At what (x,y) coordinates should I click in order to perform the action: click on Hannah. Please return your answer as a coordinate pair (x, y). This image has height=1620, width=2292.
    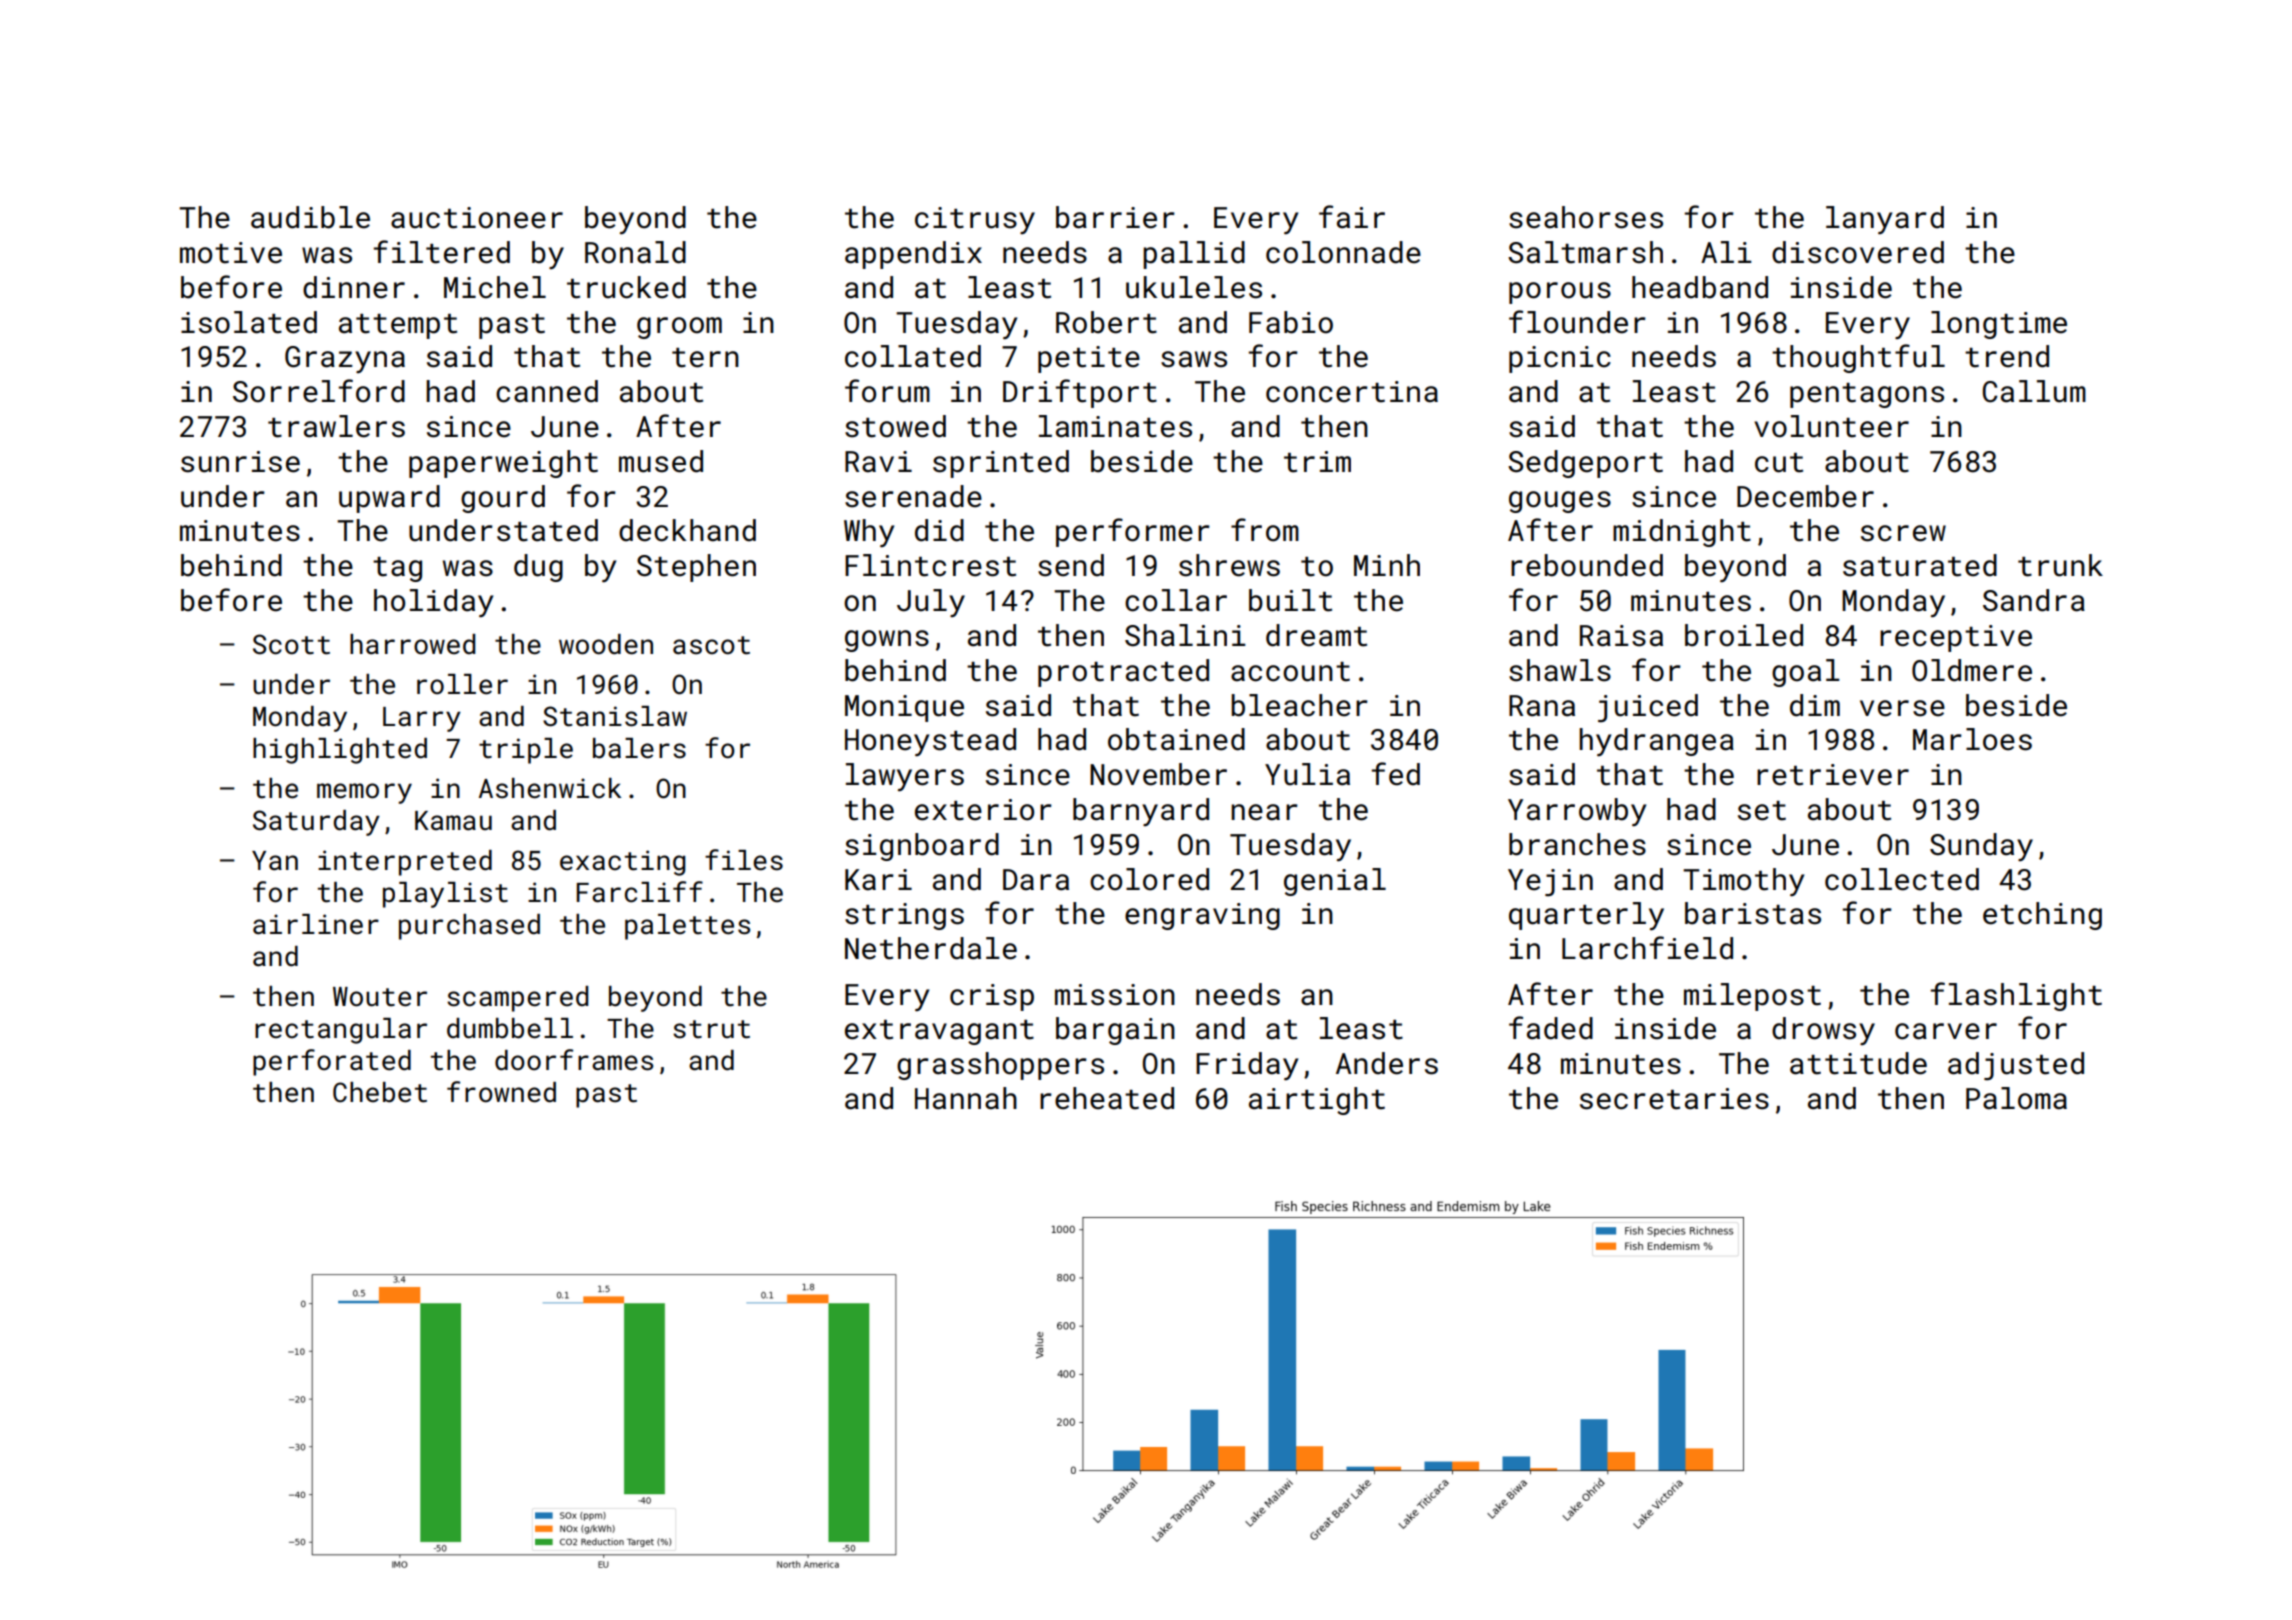
    Looking at the image, I should click on (966, 1098).
